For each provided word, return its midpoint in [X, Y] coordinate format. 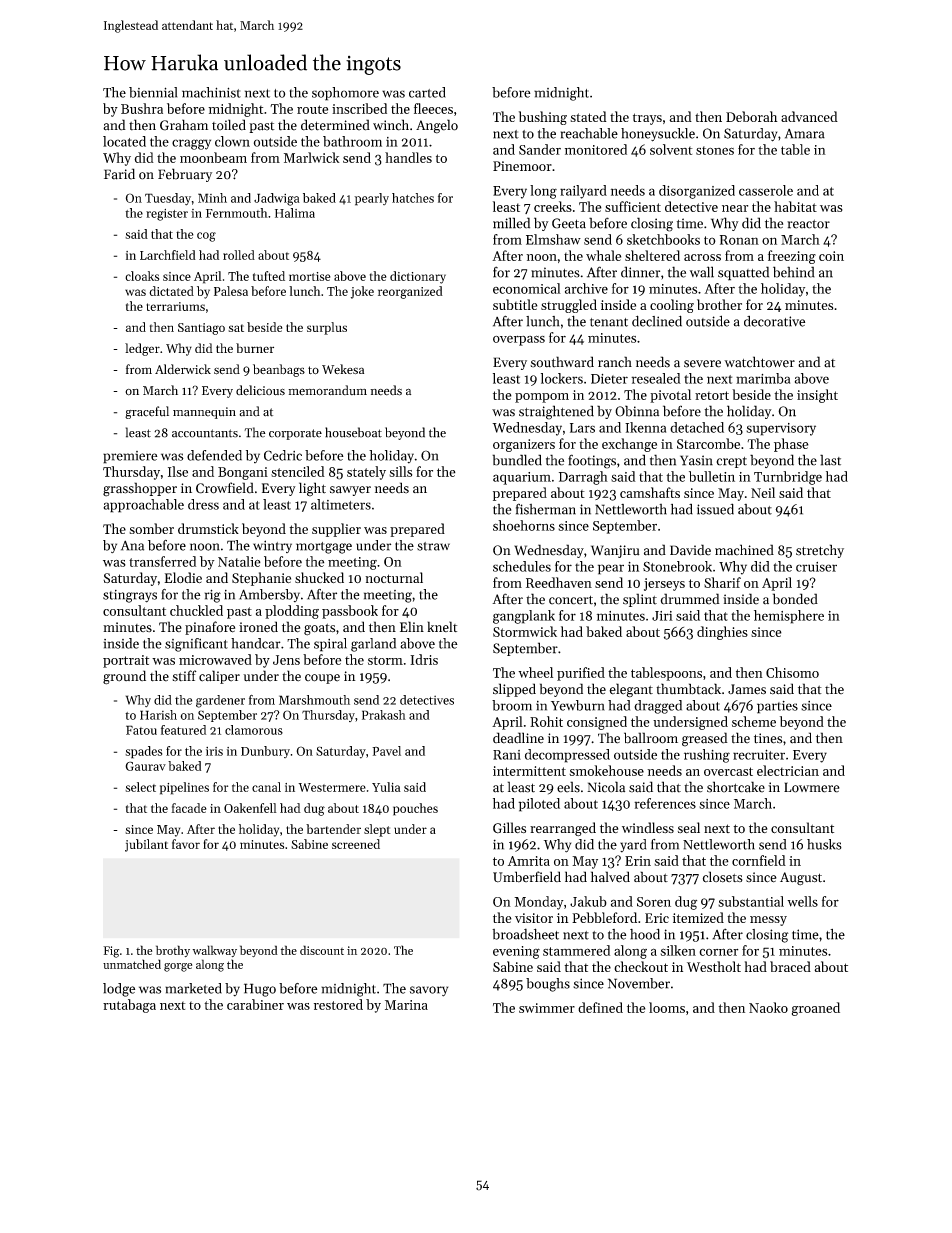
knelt [442, 626]
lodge [119, 990]
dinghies [722, 633]
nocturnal [394, 577]
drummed [690, 599]
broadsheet [525, 934]
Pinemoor [522, 166]
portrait [126, 661]
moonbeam [213, 157]
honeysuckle [658, 135]
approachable [143, 506]
